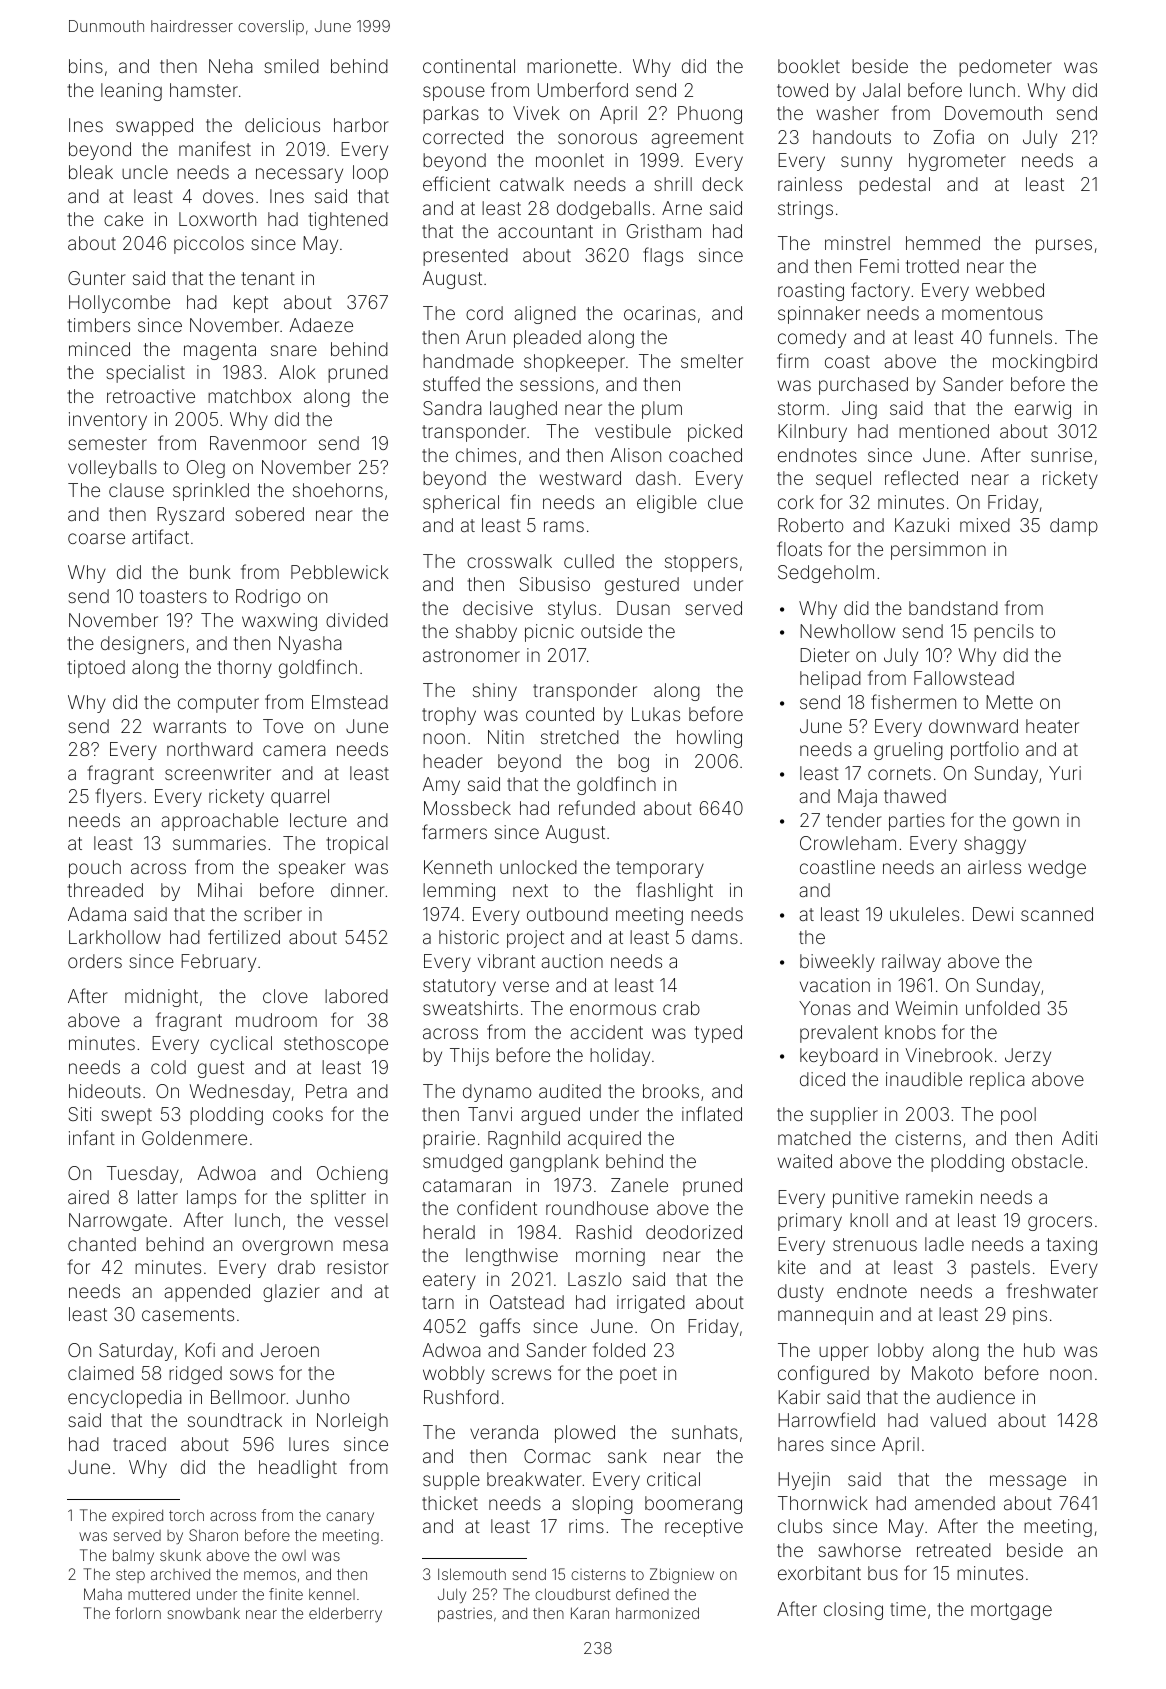 Image resolution: width=1166 pixels, height=1689 pixels. Describe the element at coordinates (712, 1113) in the screenshot. I see `inflated` at that location.
